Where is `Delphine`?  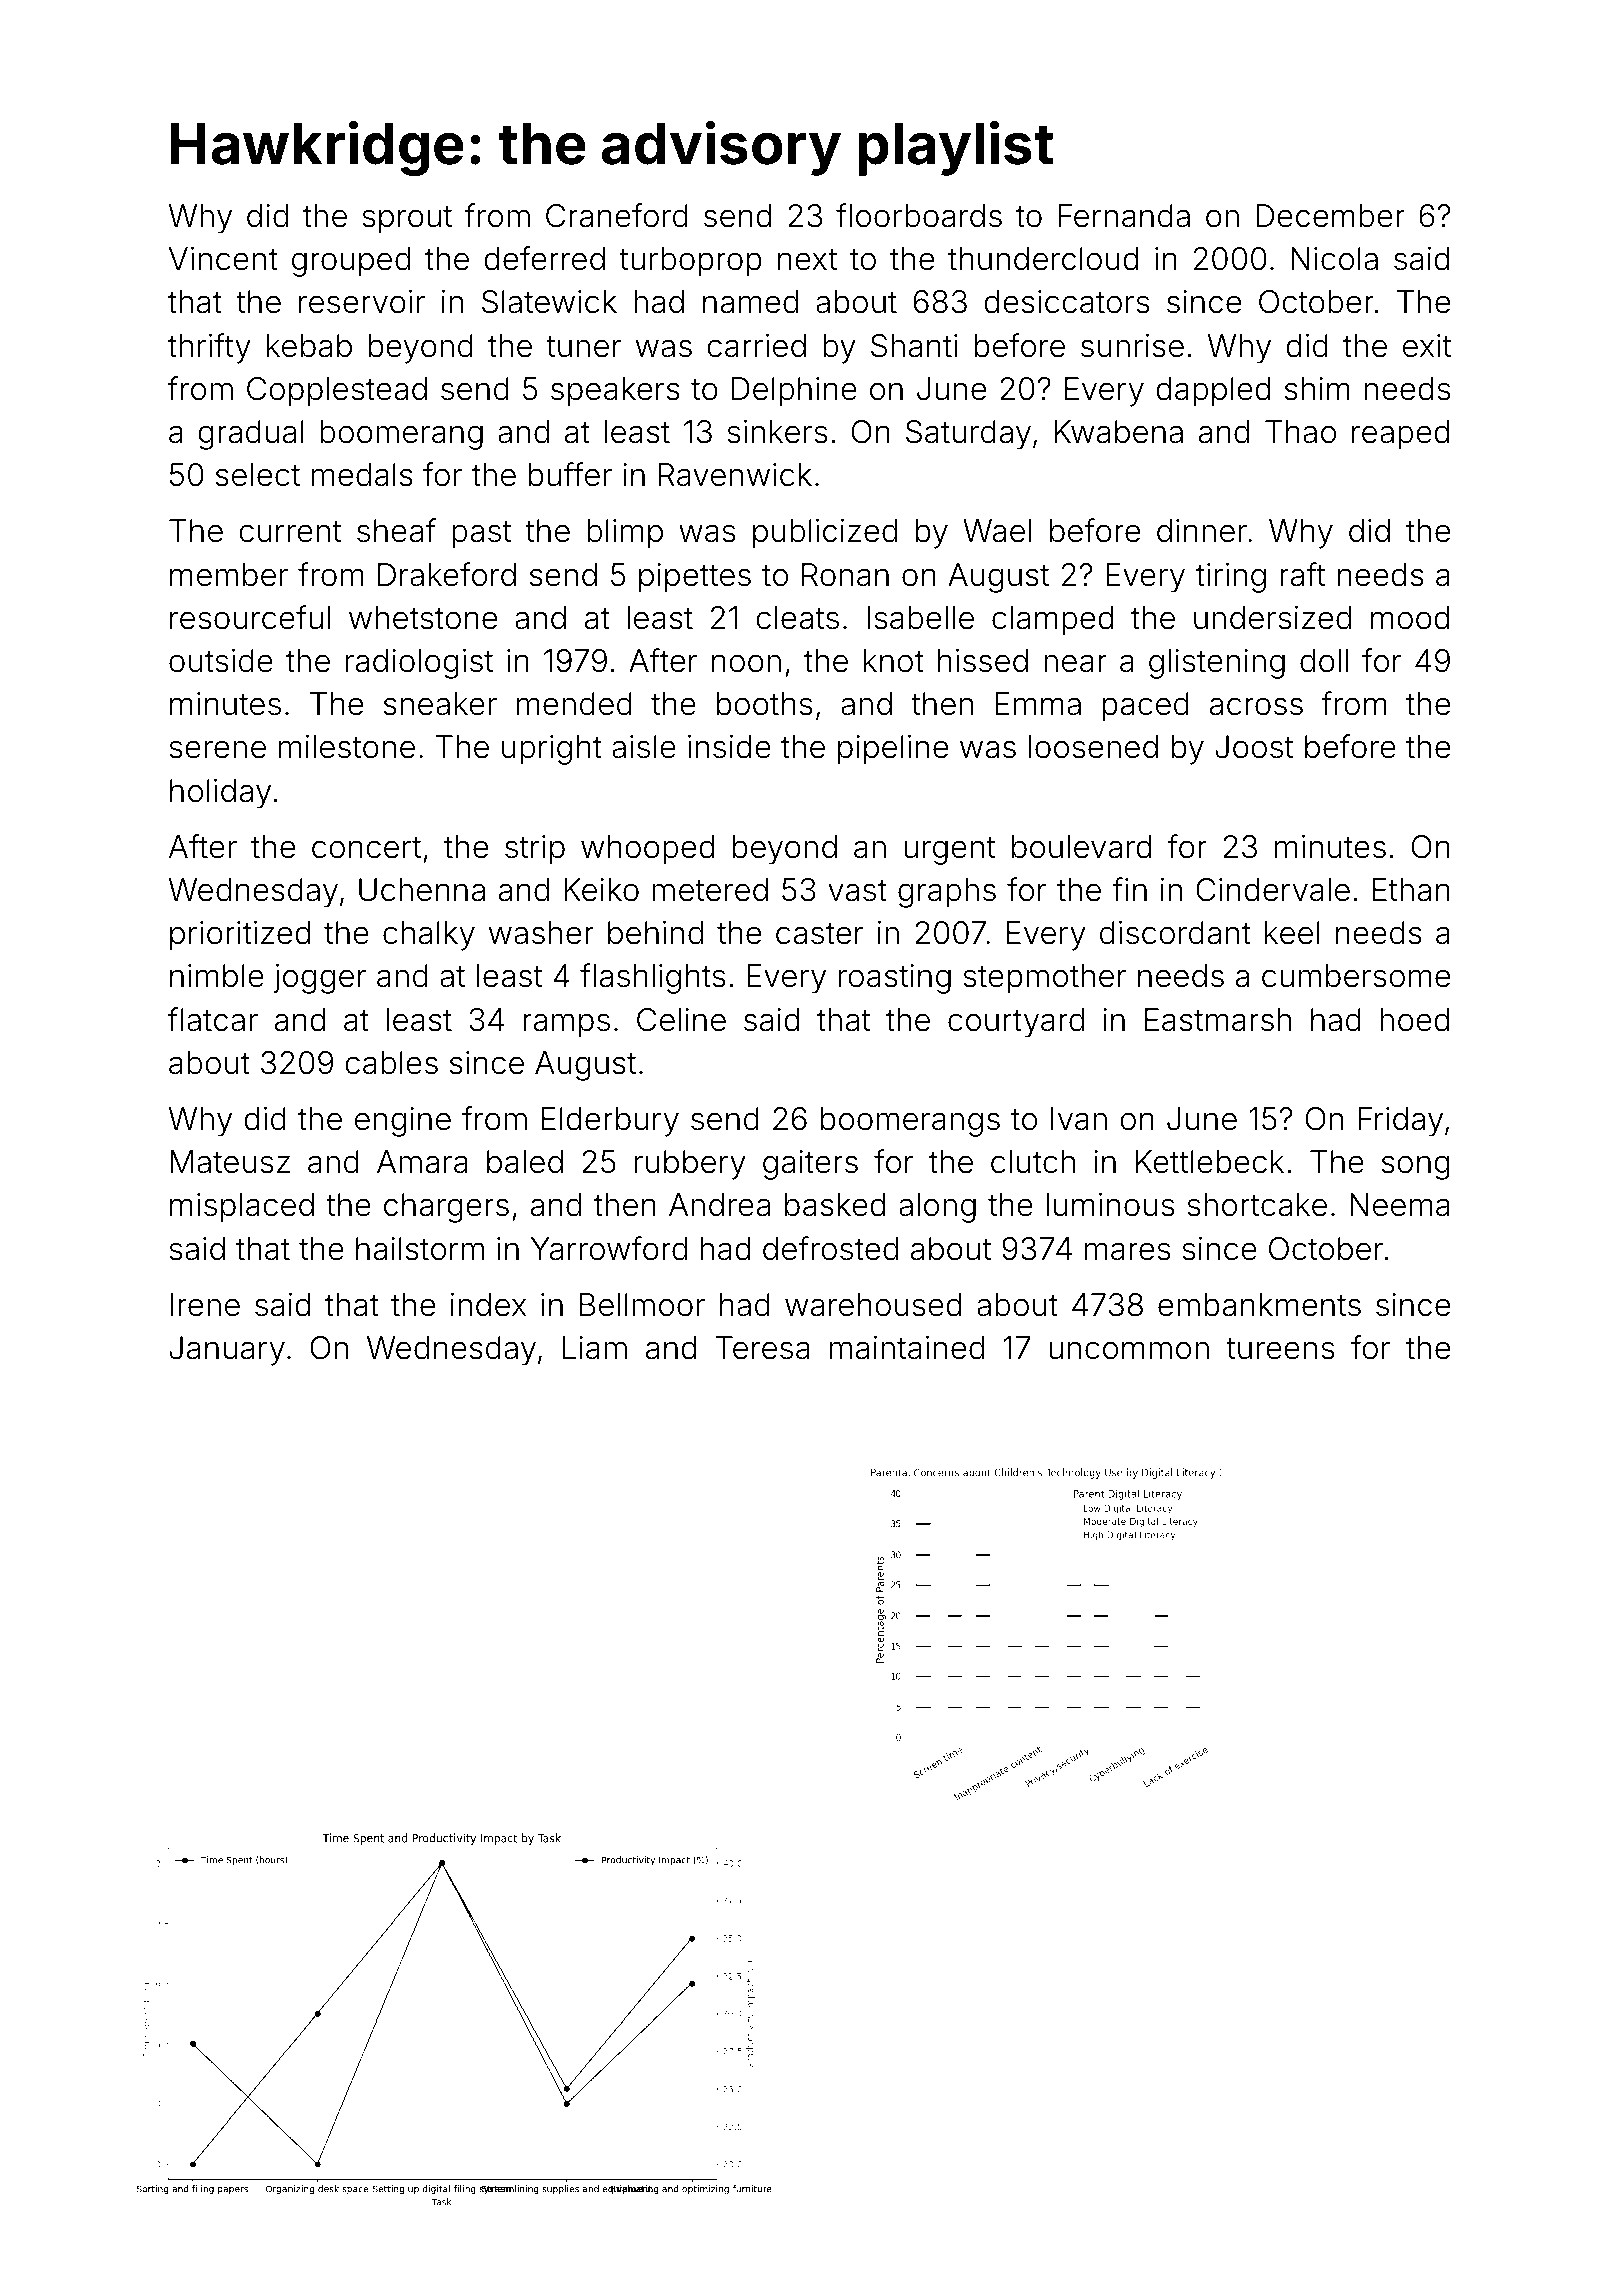
Delphine is located at coordinates (794, 392).
